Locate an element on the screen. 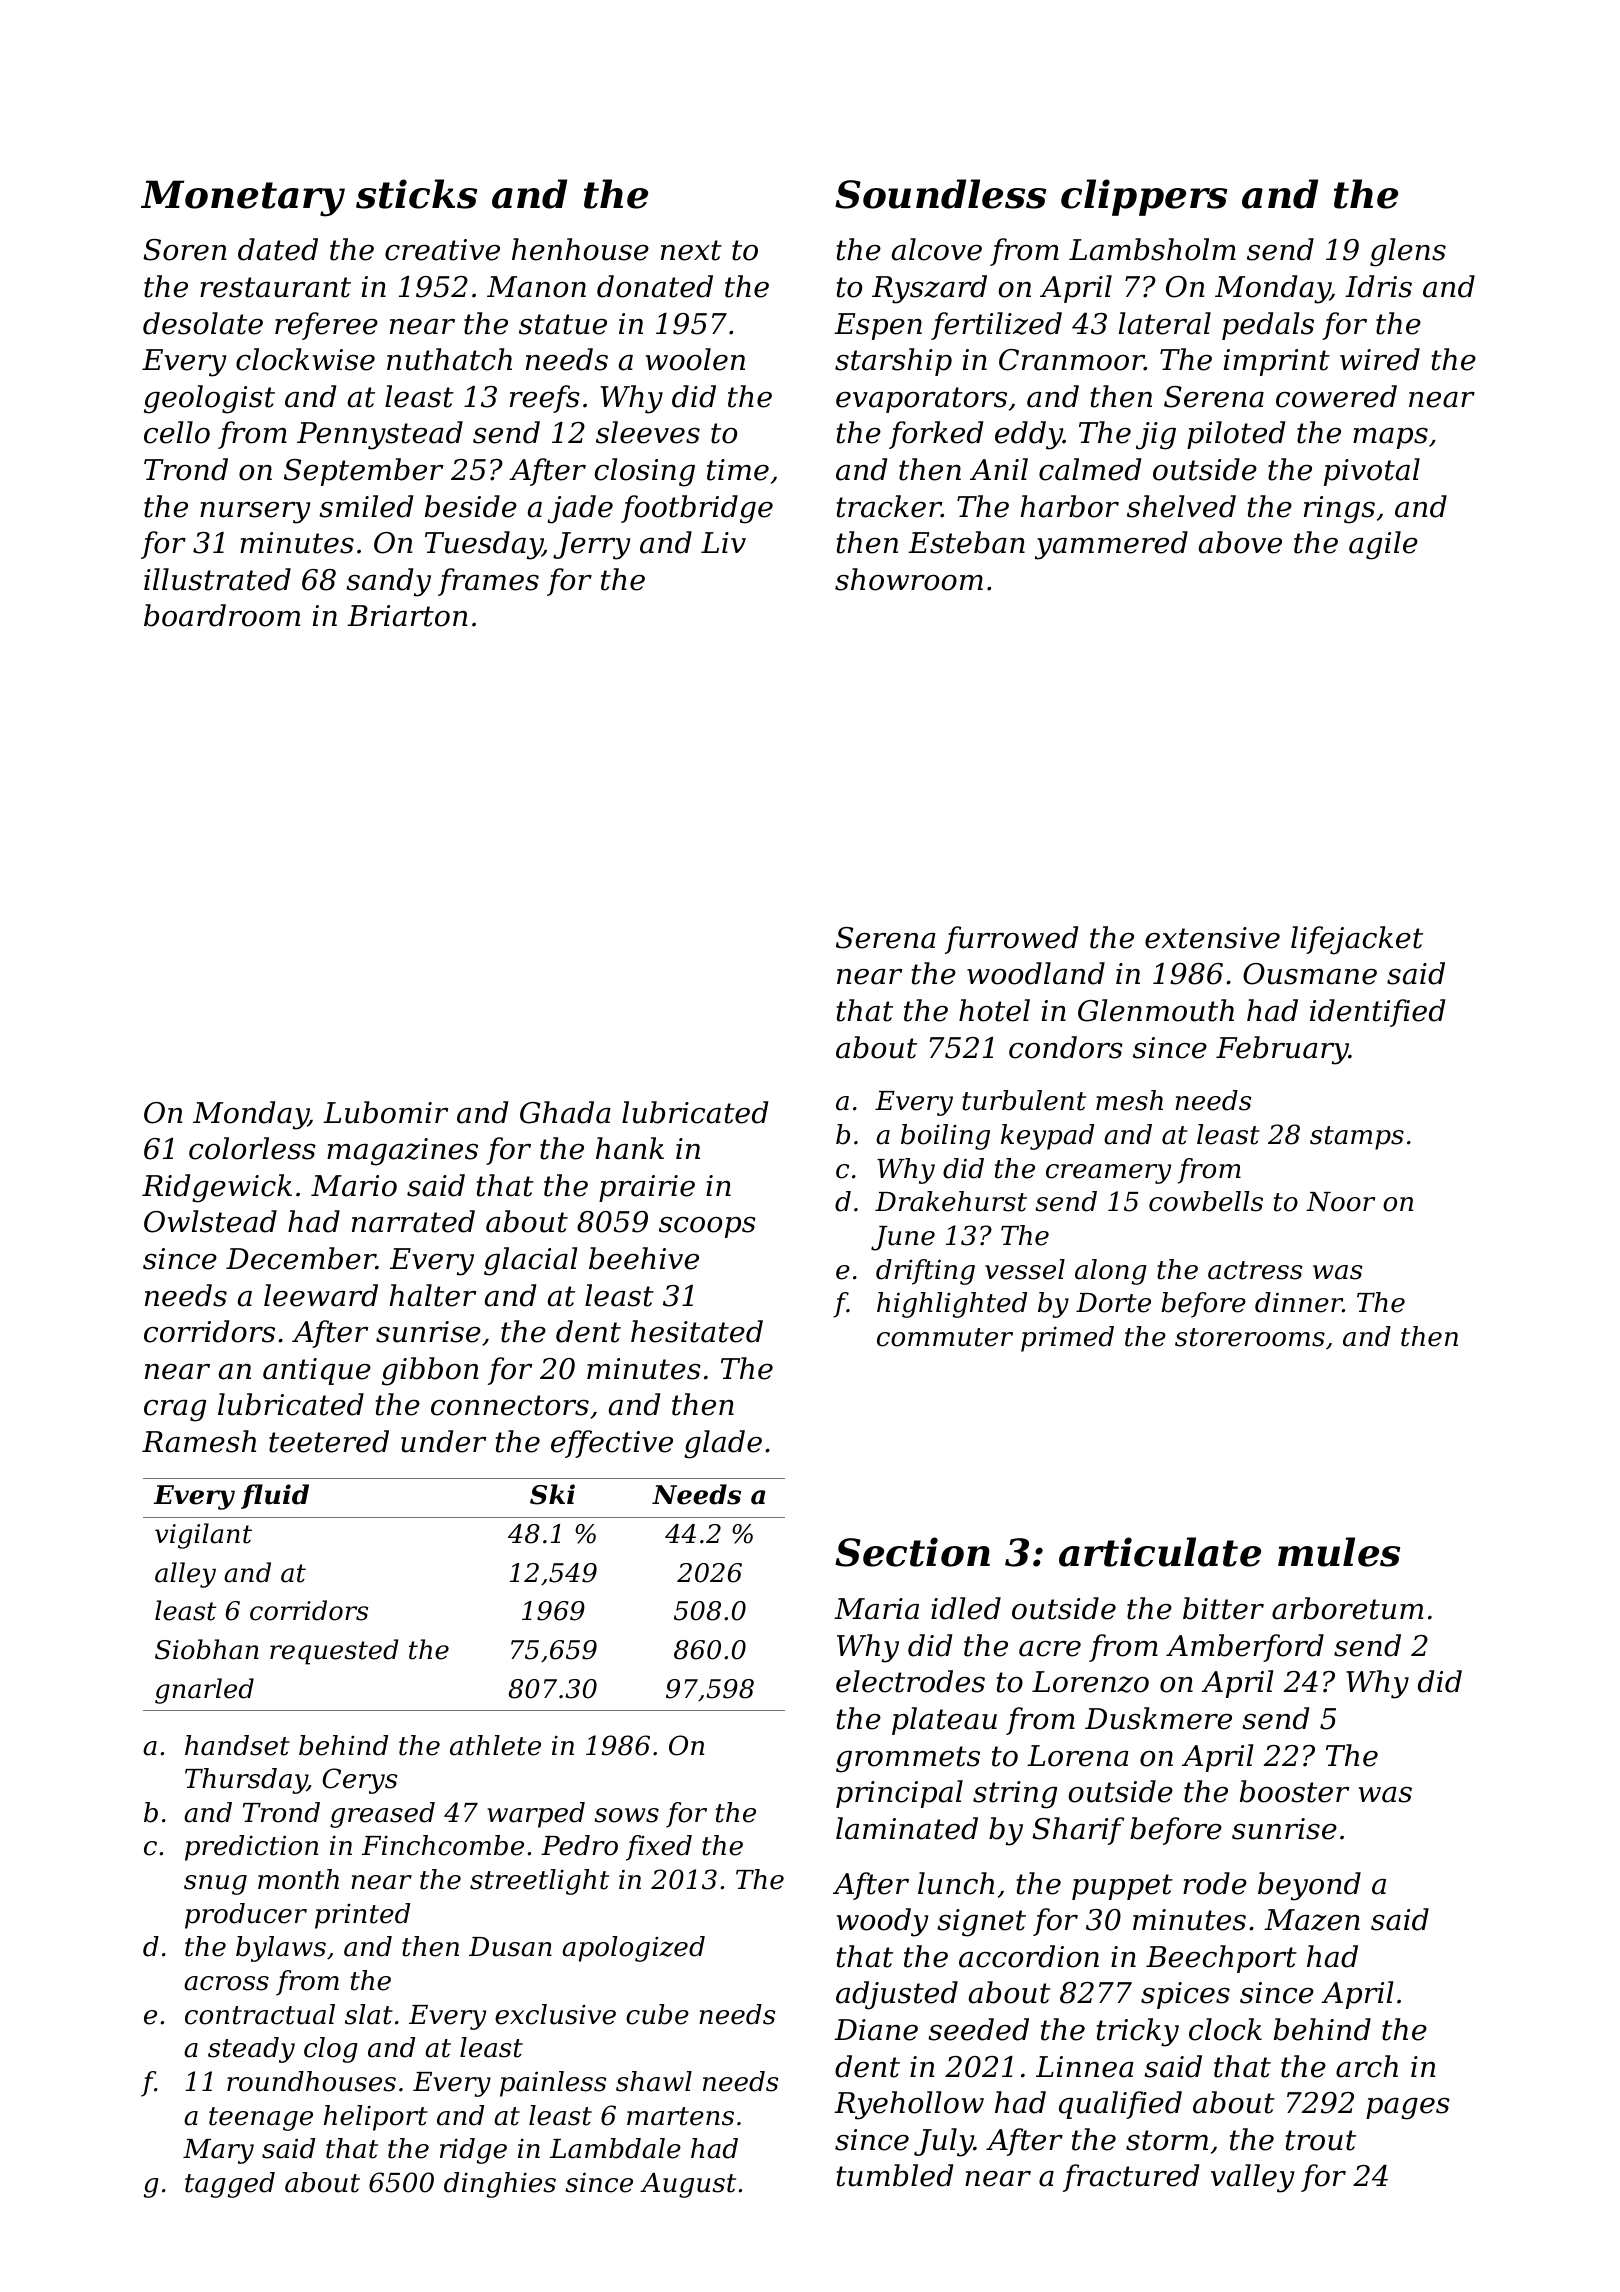  henhouse is located at coordinates (580, 249).
